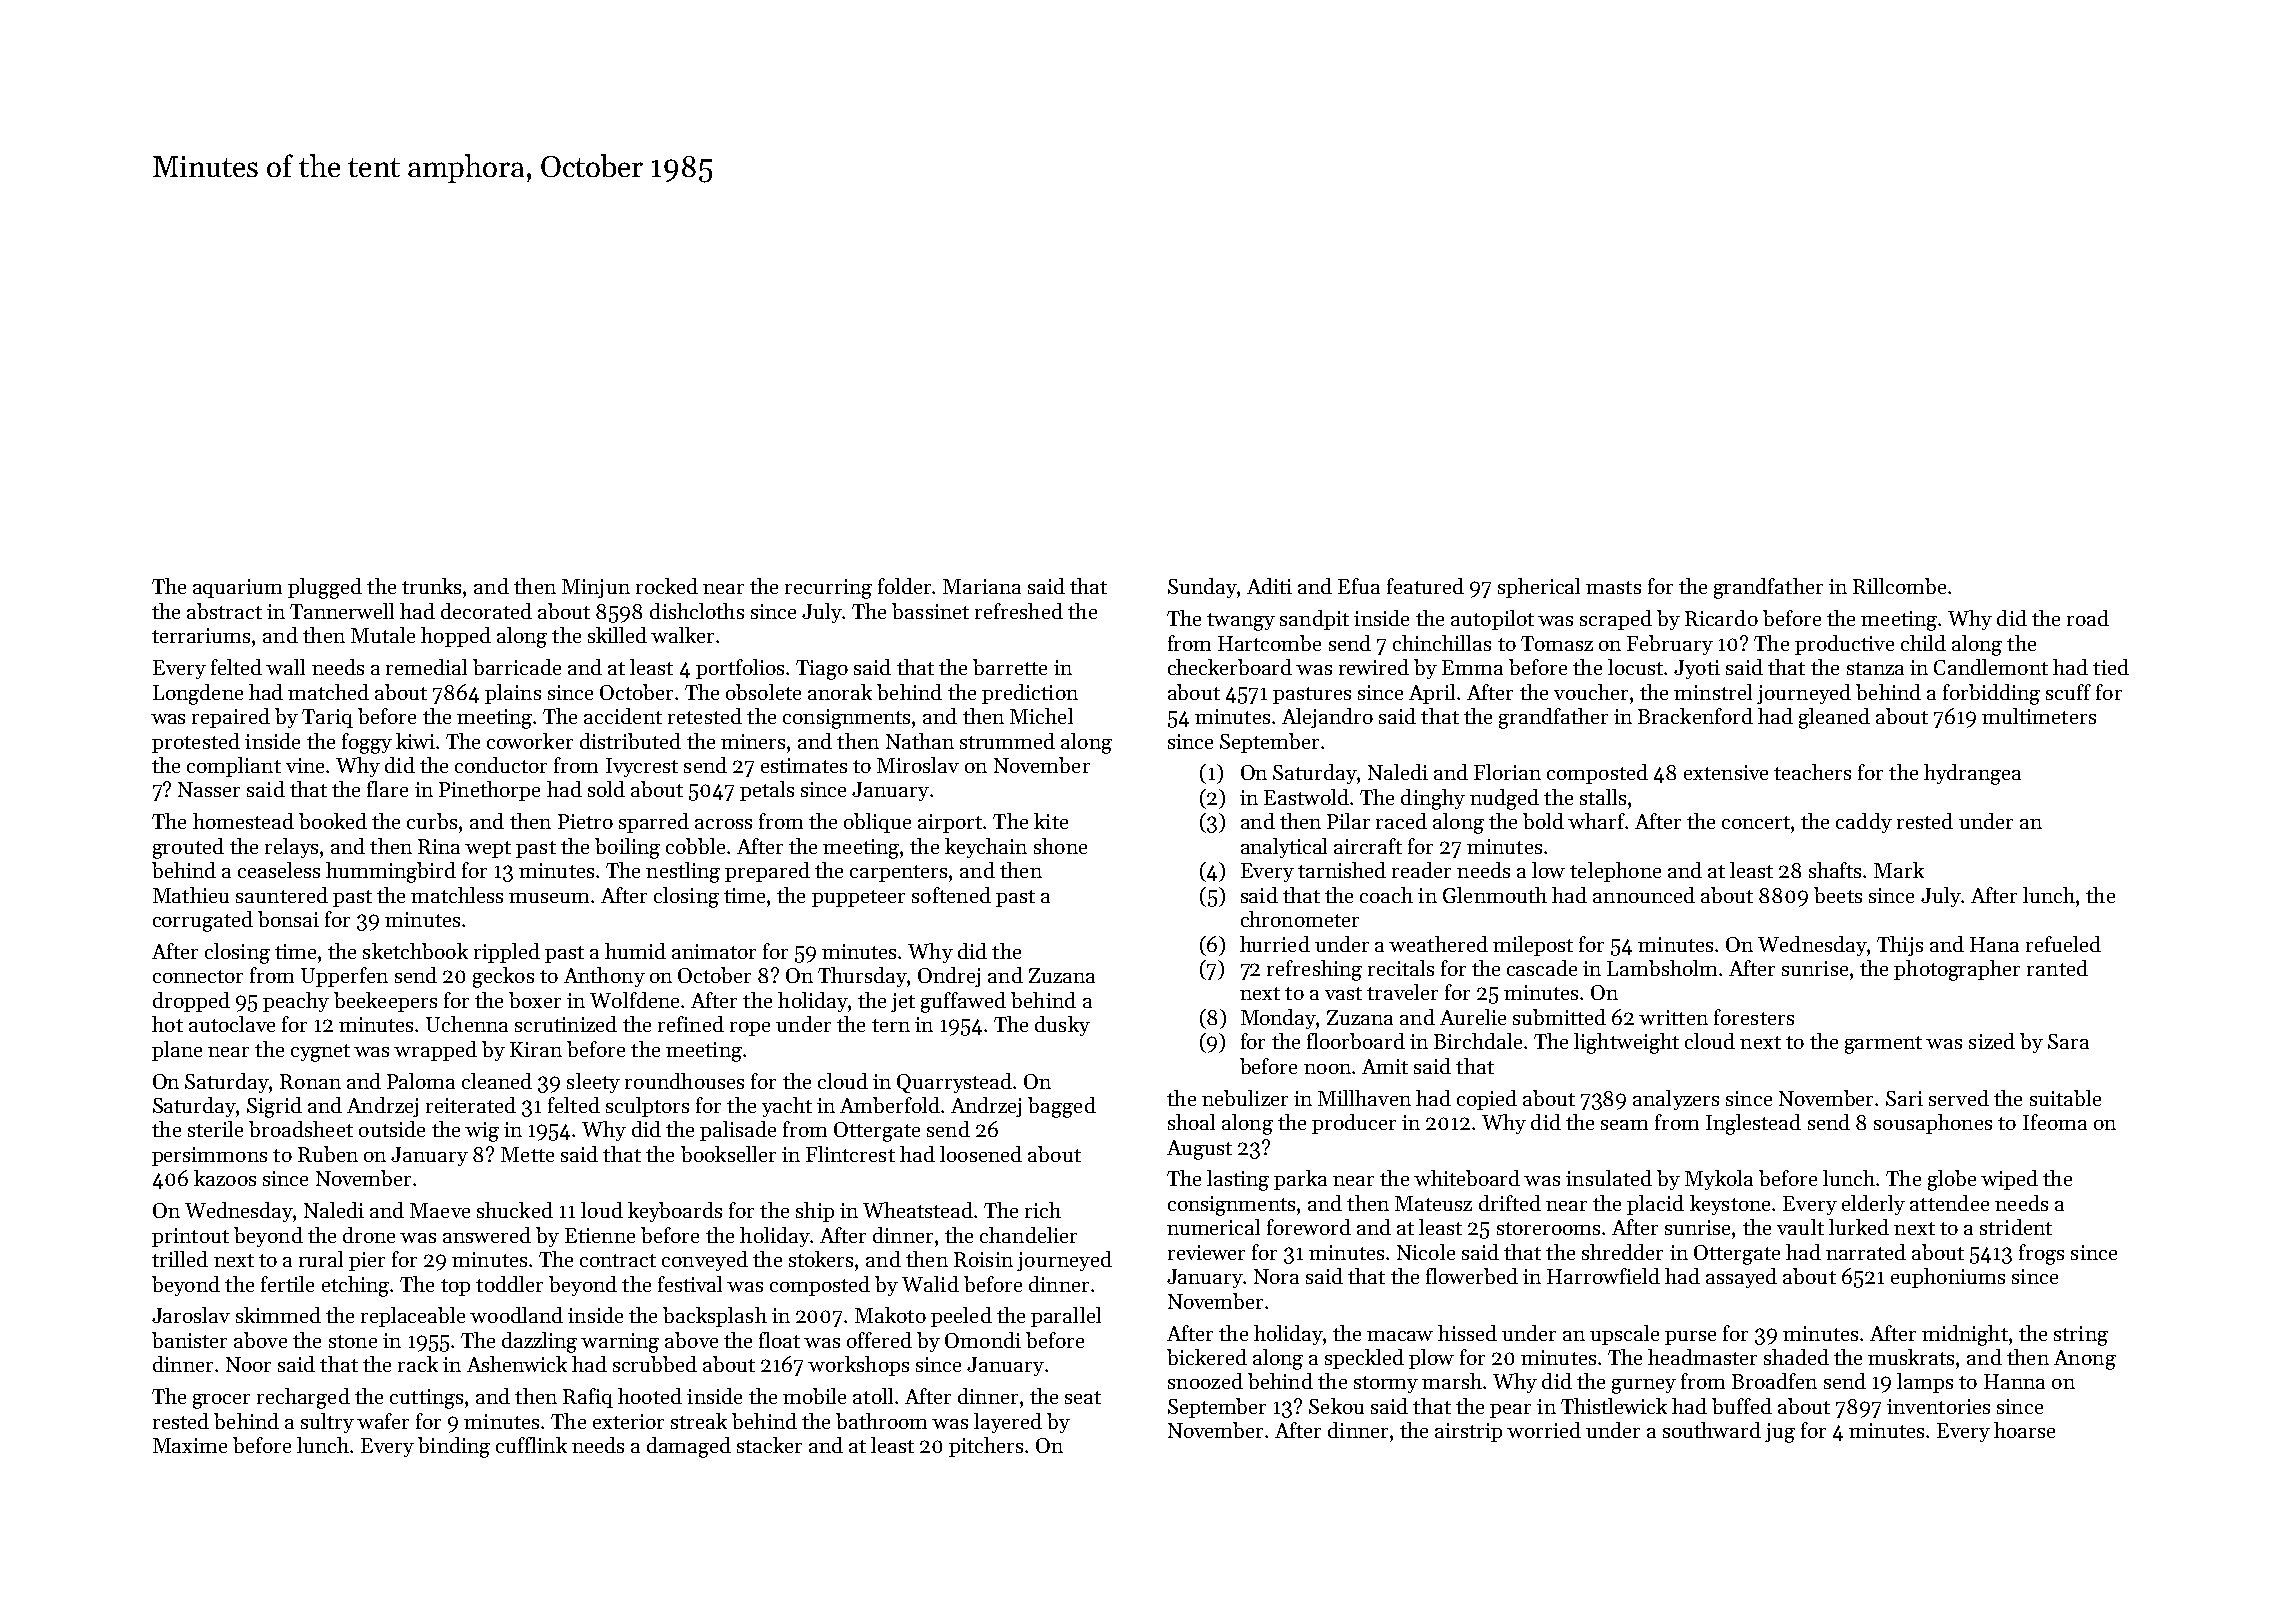 The image size is (2282, 1614). I want to click on gleaned, so click(1834, 718).
